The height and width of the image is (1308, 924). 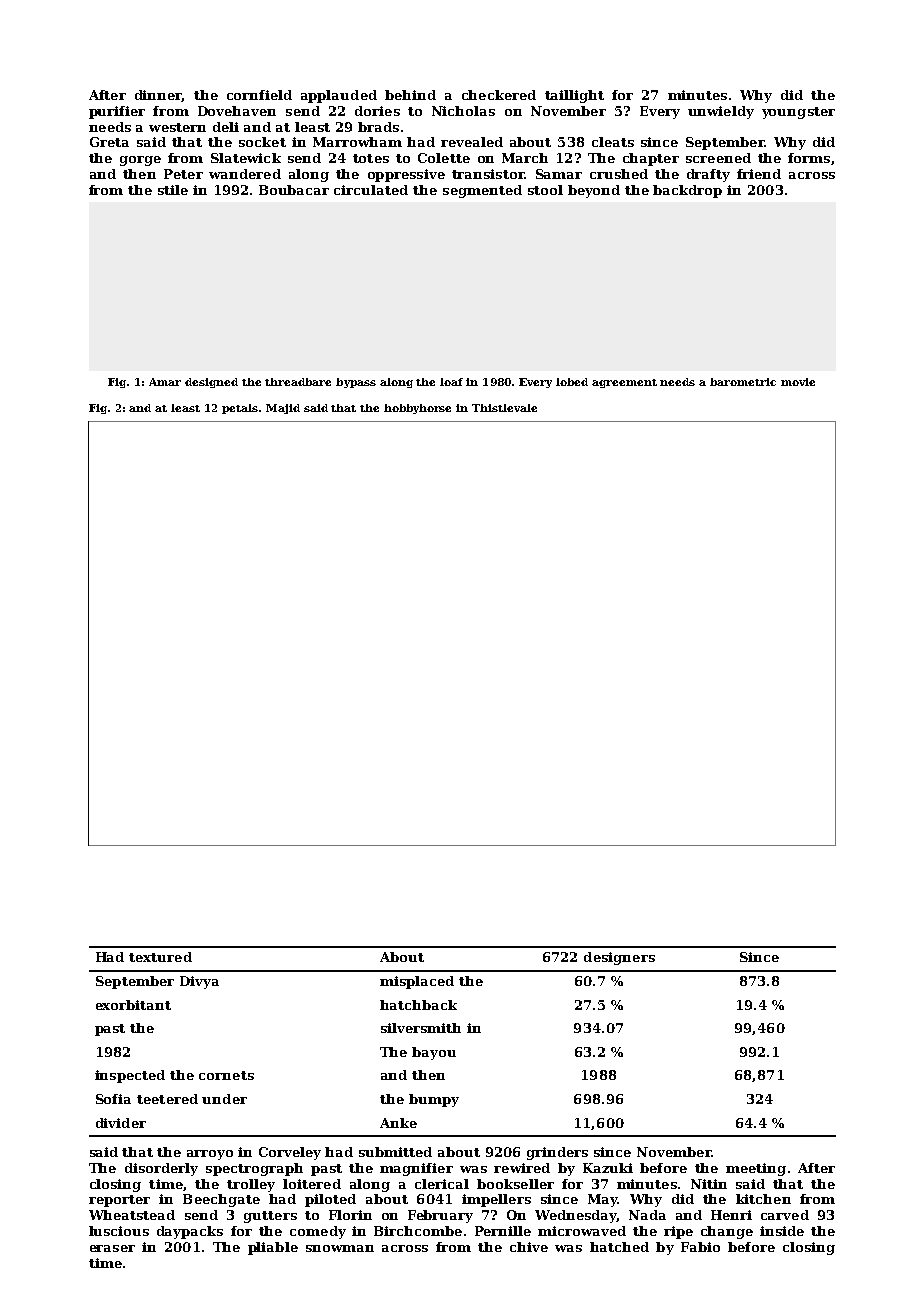 What do you see at coordinates (572, 382) in the image?
I see `lobed` at bounding box center [572, 382].
